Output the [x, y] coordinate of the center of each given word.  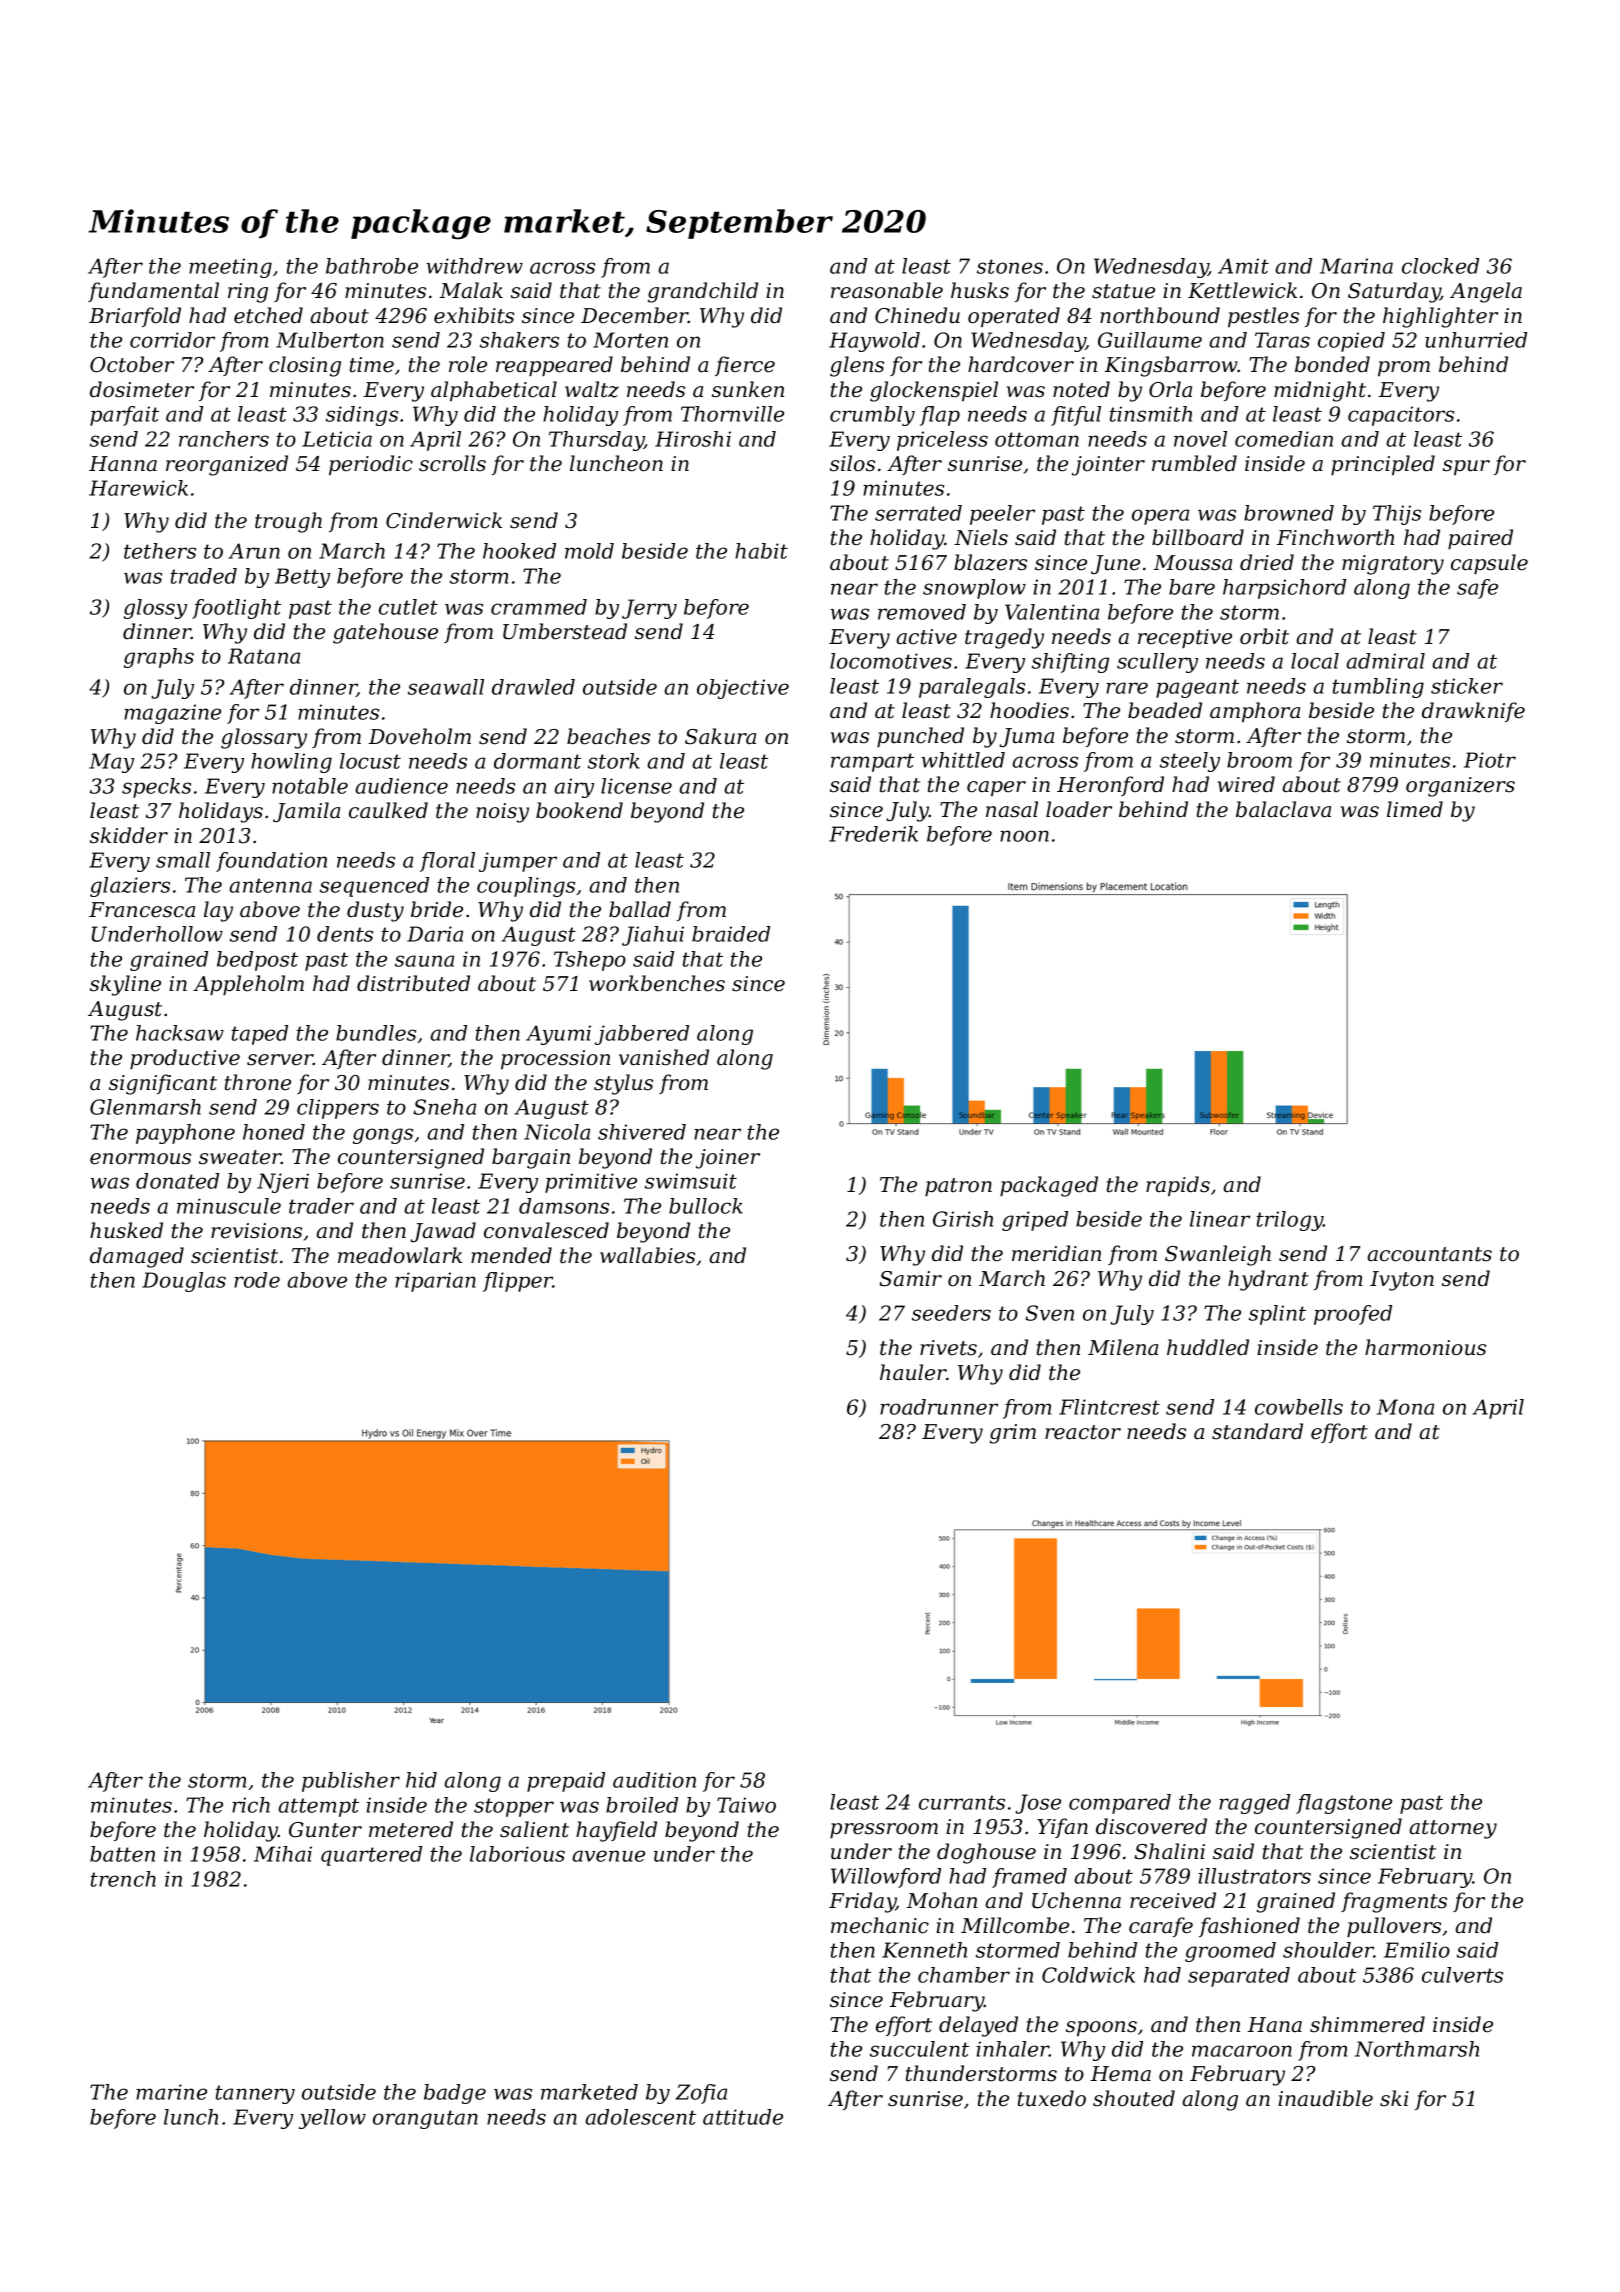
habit [761, 551]
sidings [362, 416]
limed [1415, 809]
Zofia [701, 2094]
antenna [270, 885]
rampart [872, 762]
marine [171, 2092]
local [1315, 661]
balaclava [1283, 809]
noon [1024, 836]
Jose [1038, 1804]
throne [258, 1082]
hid [421, 1780]
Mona [1405, 1407]
